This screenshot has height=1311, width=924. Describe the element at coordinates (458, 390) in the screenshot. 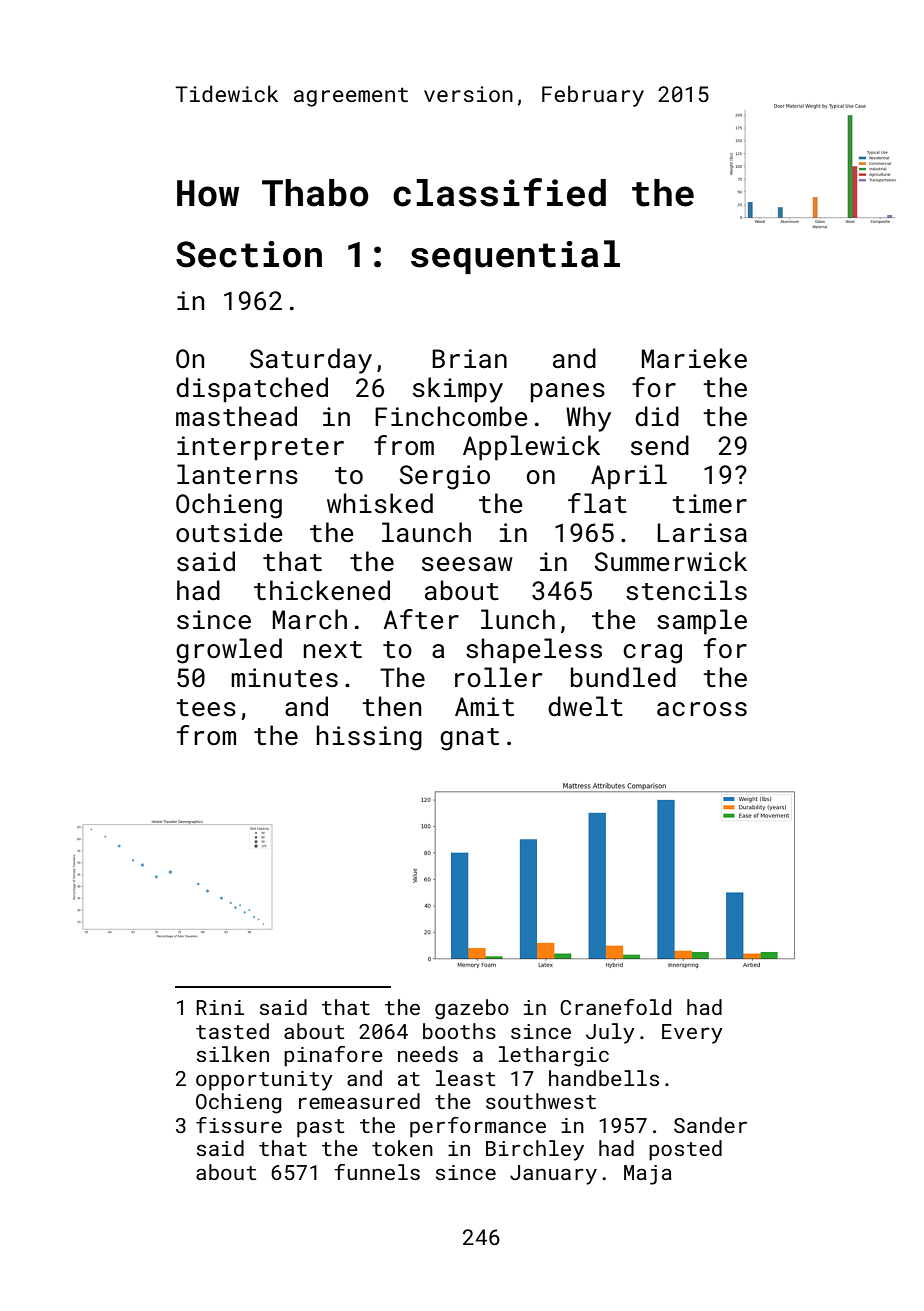

I see `skimpy` at that location.
